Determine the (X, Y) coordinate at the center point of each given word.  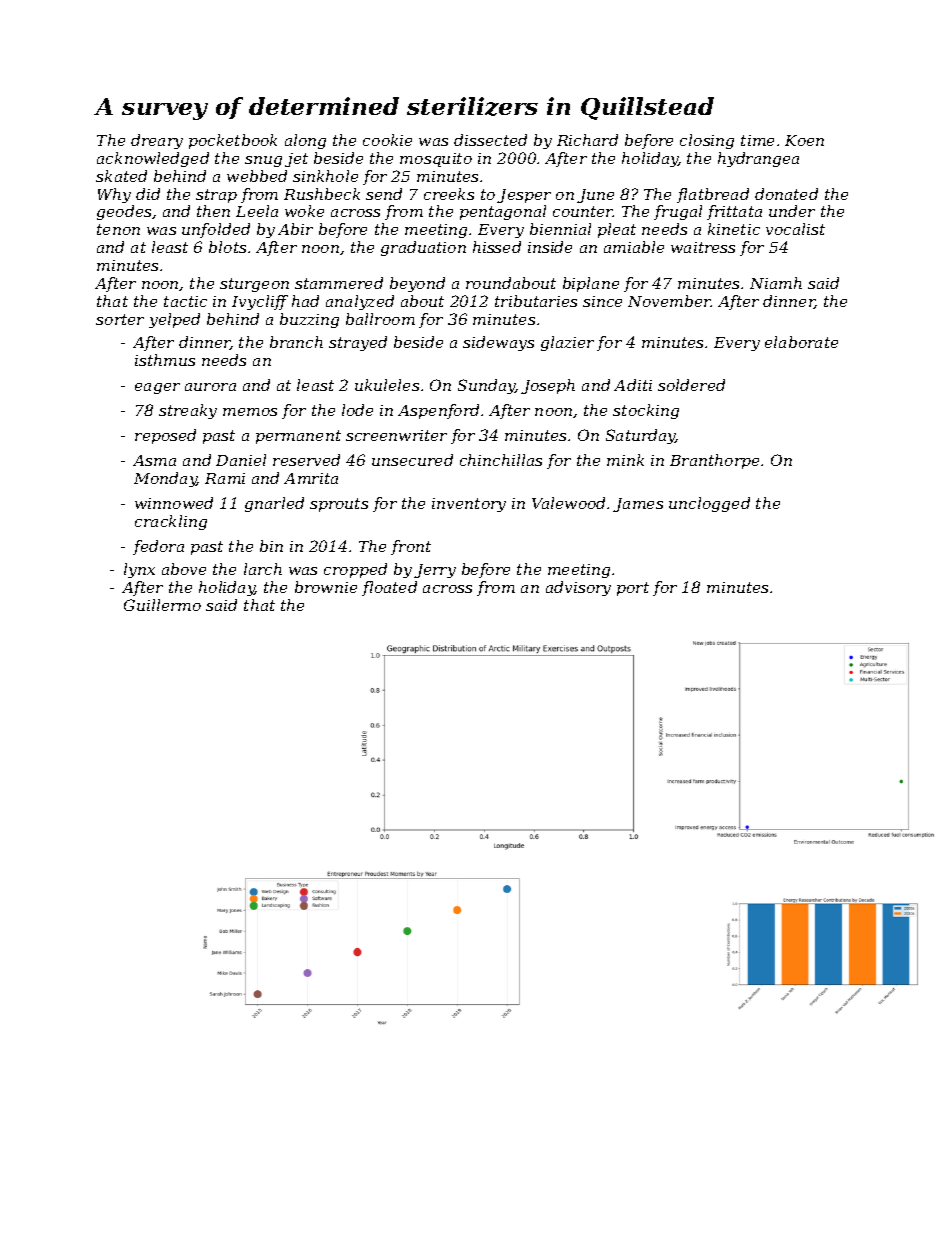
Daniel (241, 460)
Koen (804, 140)
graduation (423, 248)
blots (227, 247)
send (384, 194)
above (184, 569)
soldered (691, 385)
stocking (646, 411)
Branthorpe (714, 461)
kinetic (734, 229)
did (148, 194)
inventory (469, 505)
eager (157, 388)
